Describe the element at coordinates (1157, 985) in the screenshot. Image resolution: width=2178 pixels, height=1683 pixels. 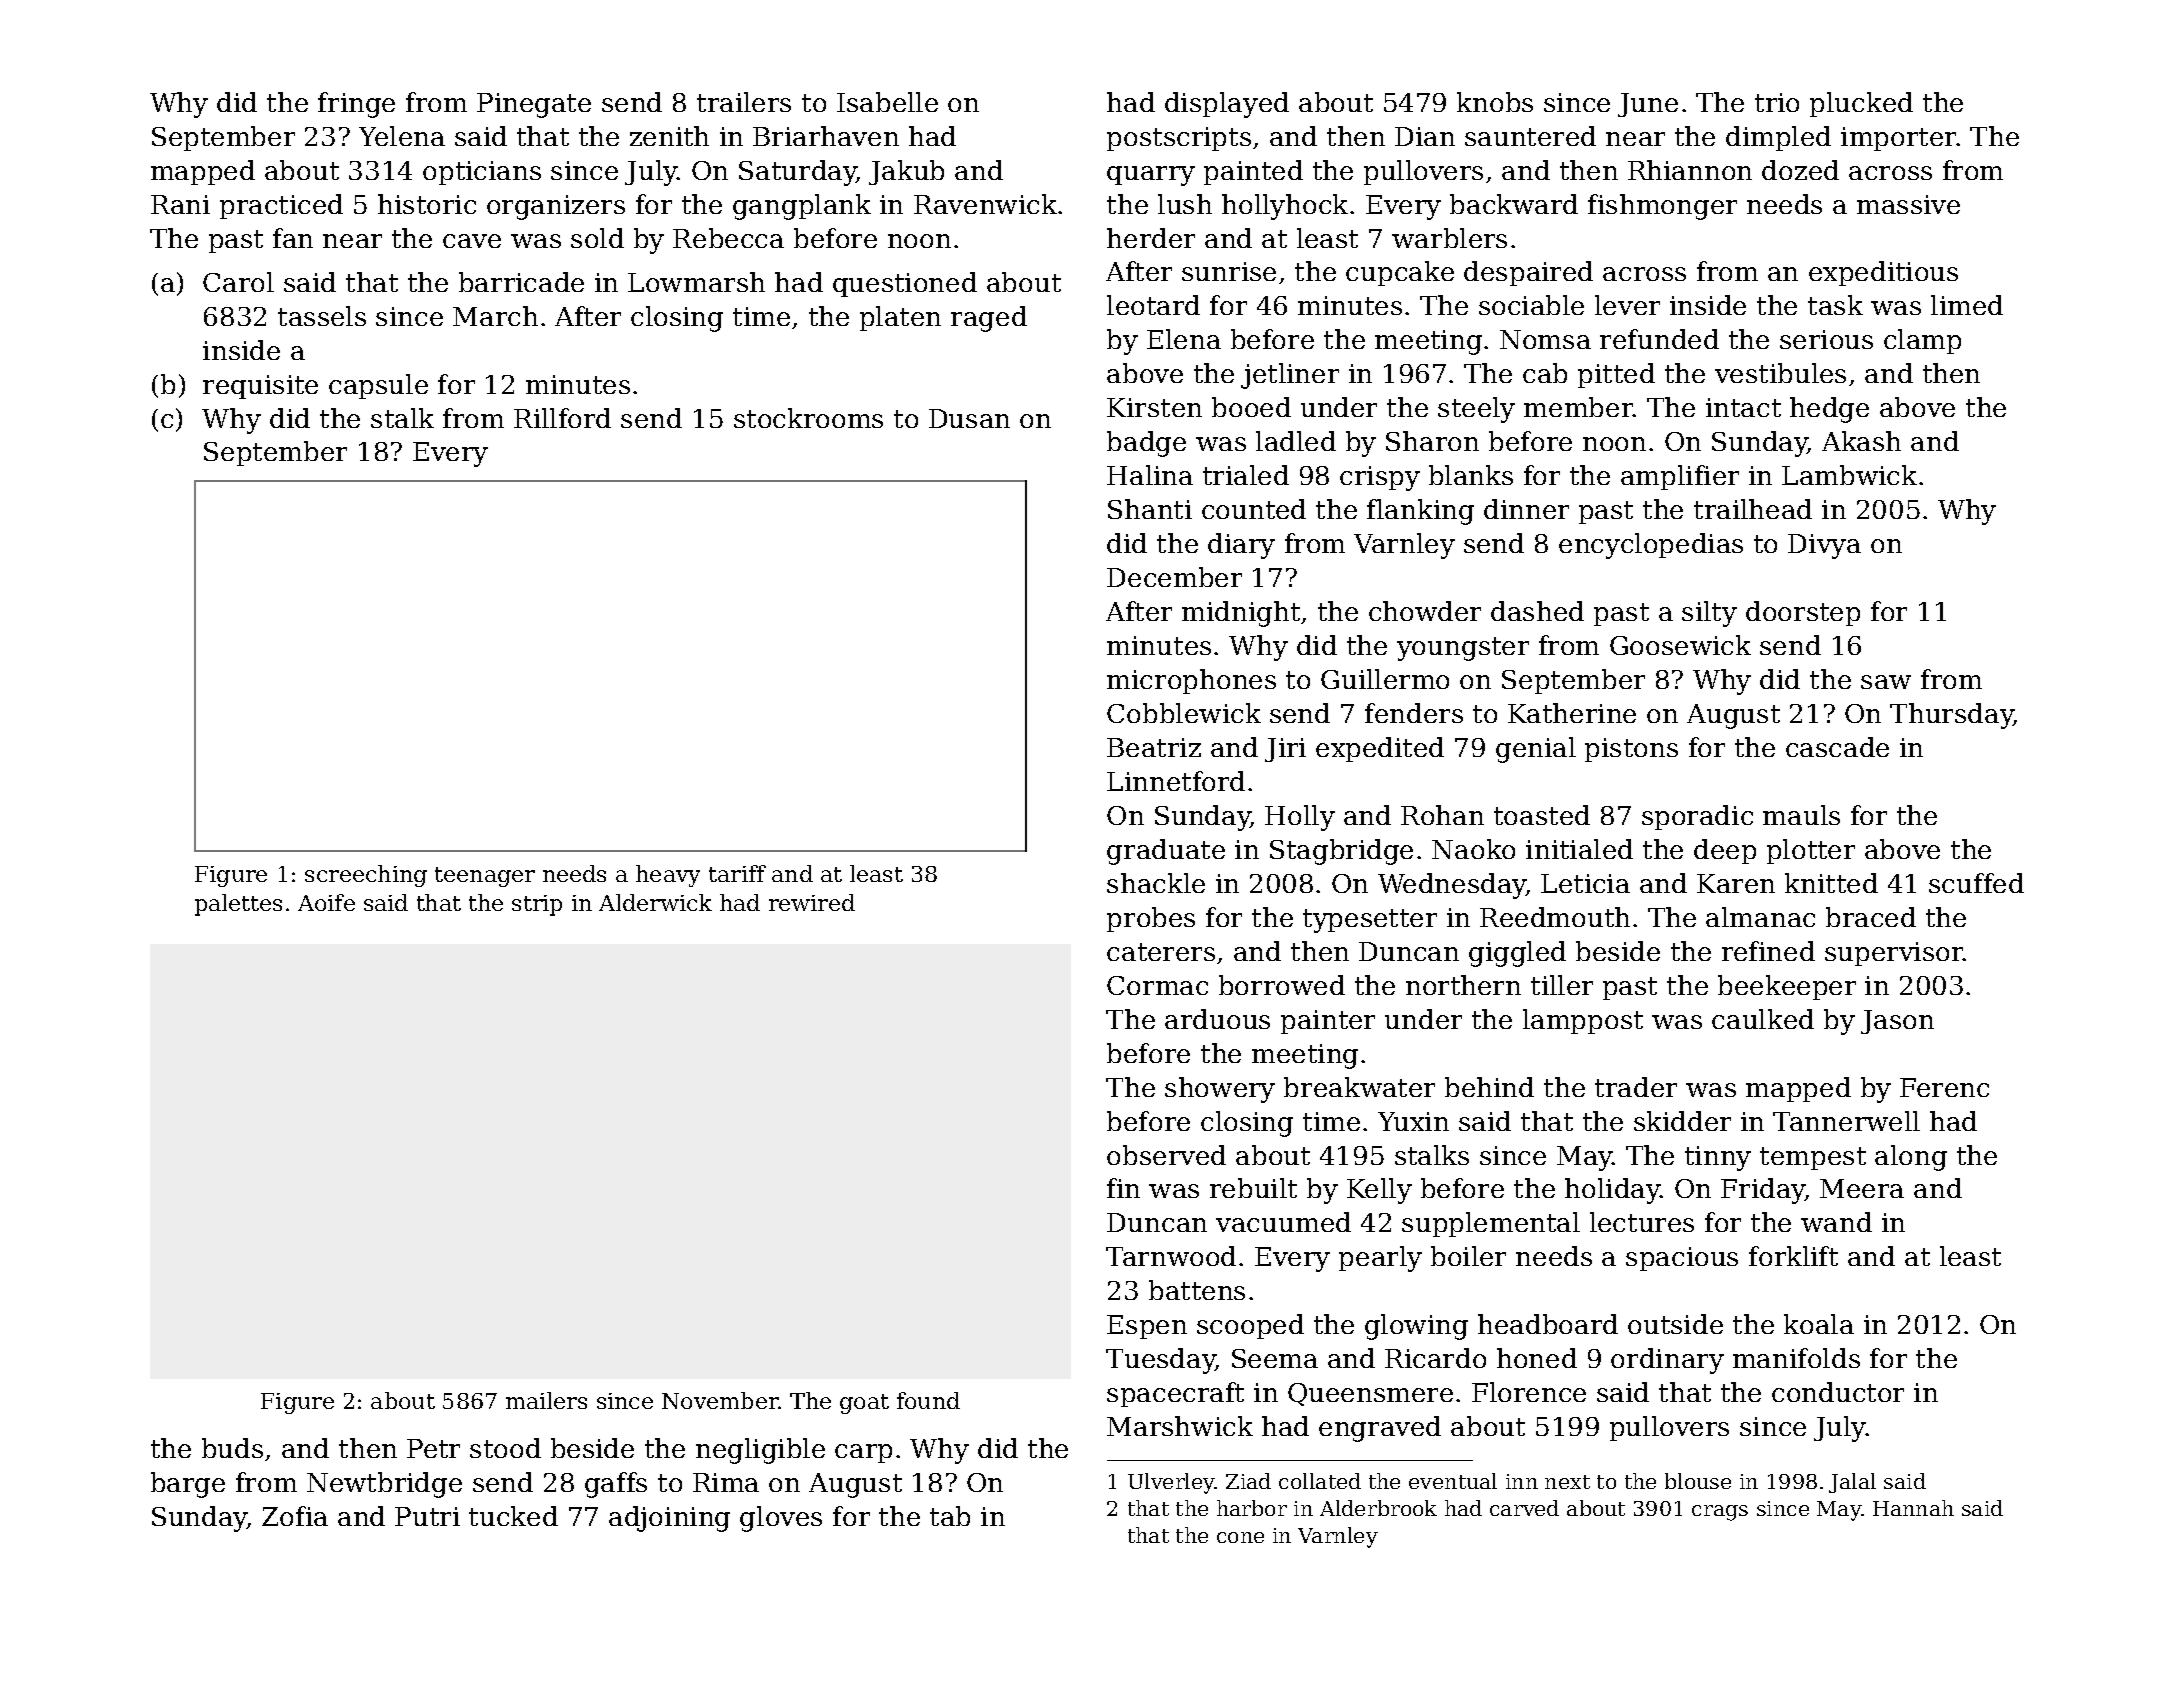
I see `Cormac` at that location.
